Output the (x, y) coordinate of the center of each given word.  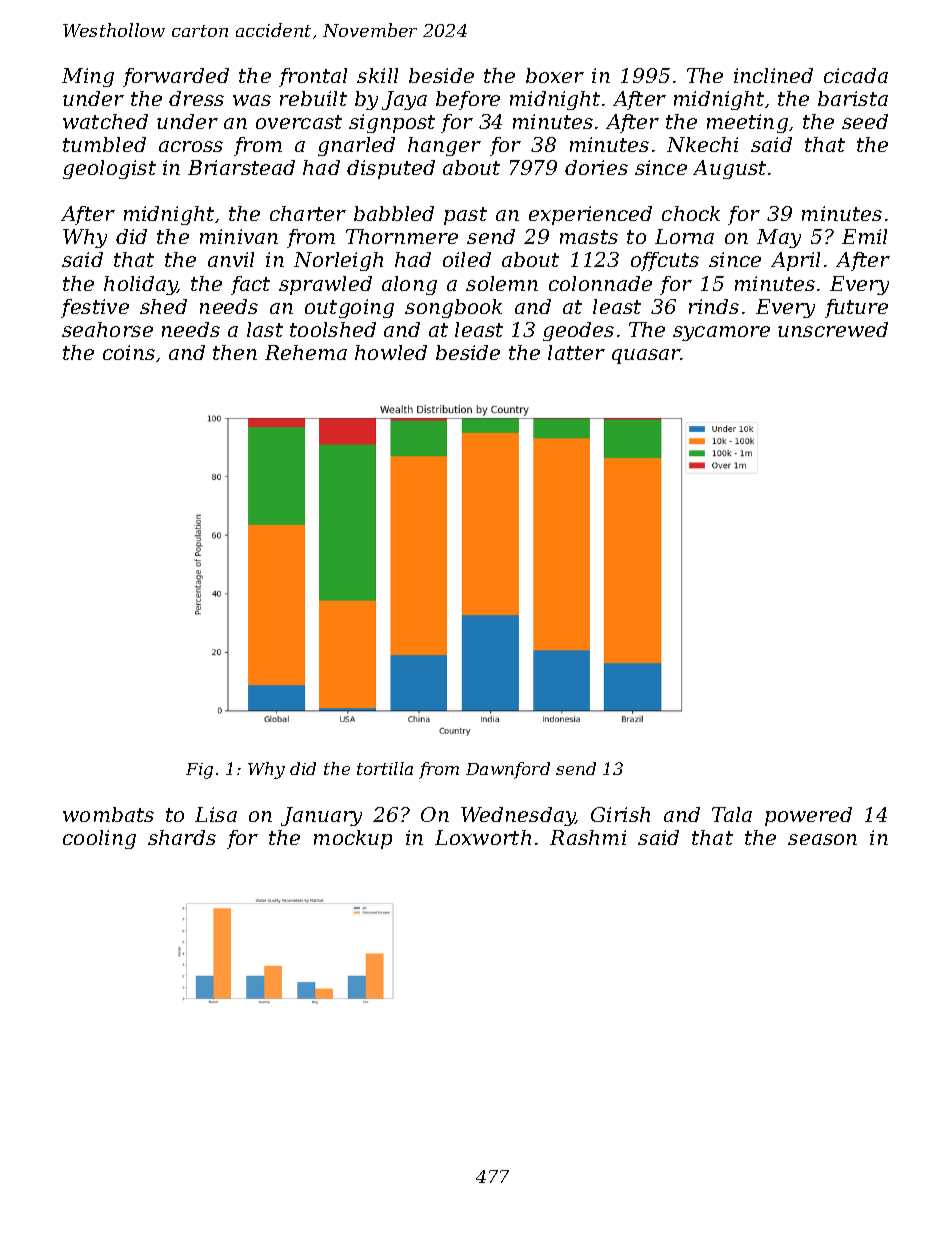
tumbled (104, 144)
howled (391, 352)
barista (853, 98)
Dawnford (508, 770)
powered (808, 816)
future (856, 308)
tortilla (385, 768)
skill (377, 75)
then (235, 352)
